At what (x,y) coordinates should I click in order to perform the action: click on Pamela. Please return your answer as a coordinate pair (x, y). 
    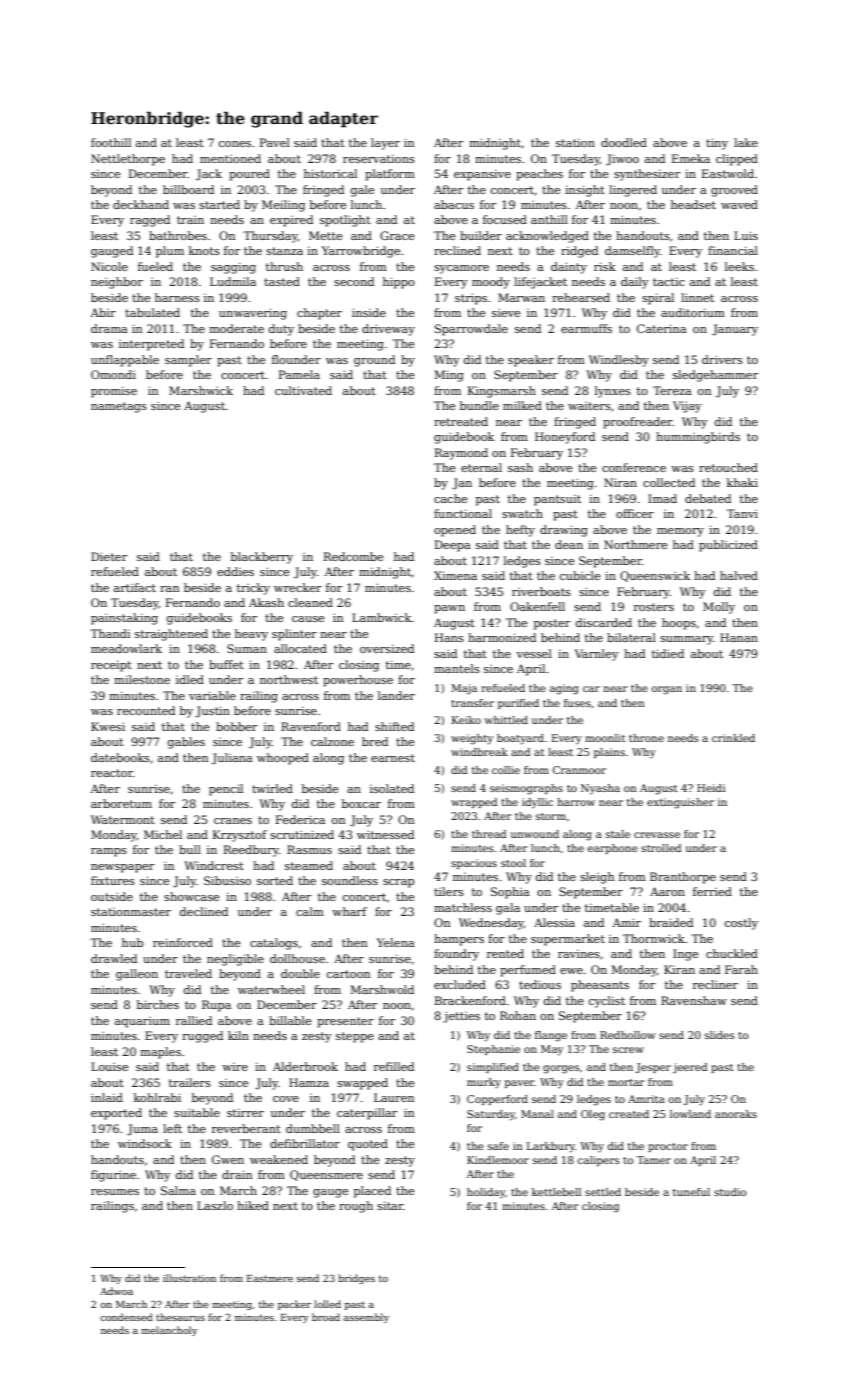
    Looking at the image, I should click on (299, 374).
